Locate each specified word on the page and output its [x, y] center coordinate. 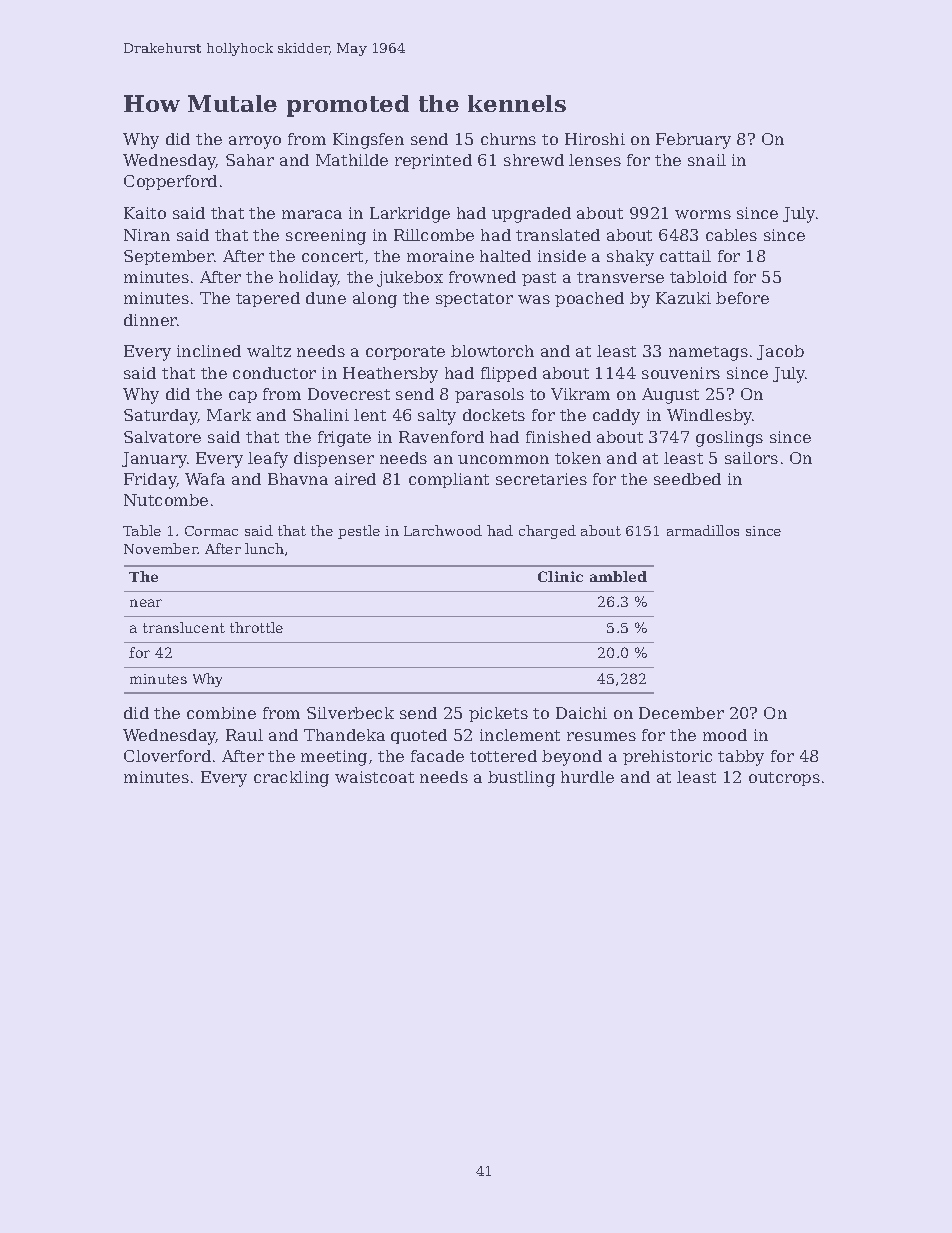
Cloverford [167, 756]
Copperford [170, 182]
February [693, 141]
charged [547, 532]
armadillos [703, 530]
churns [508, 139]
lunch [264, 548]
